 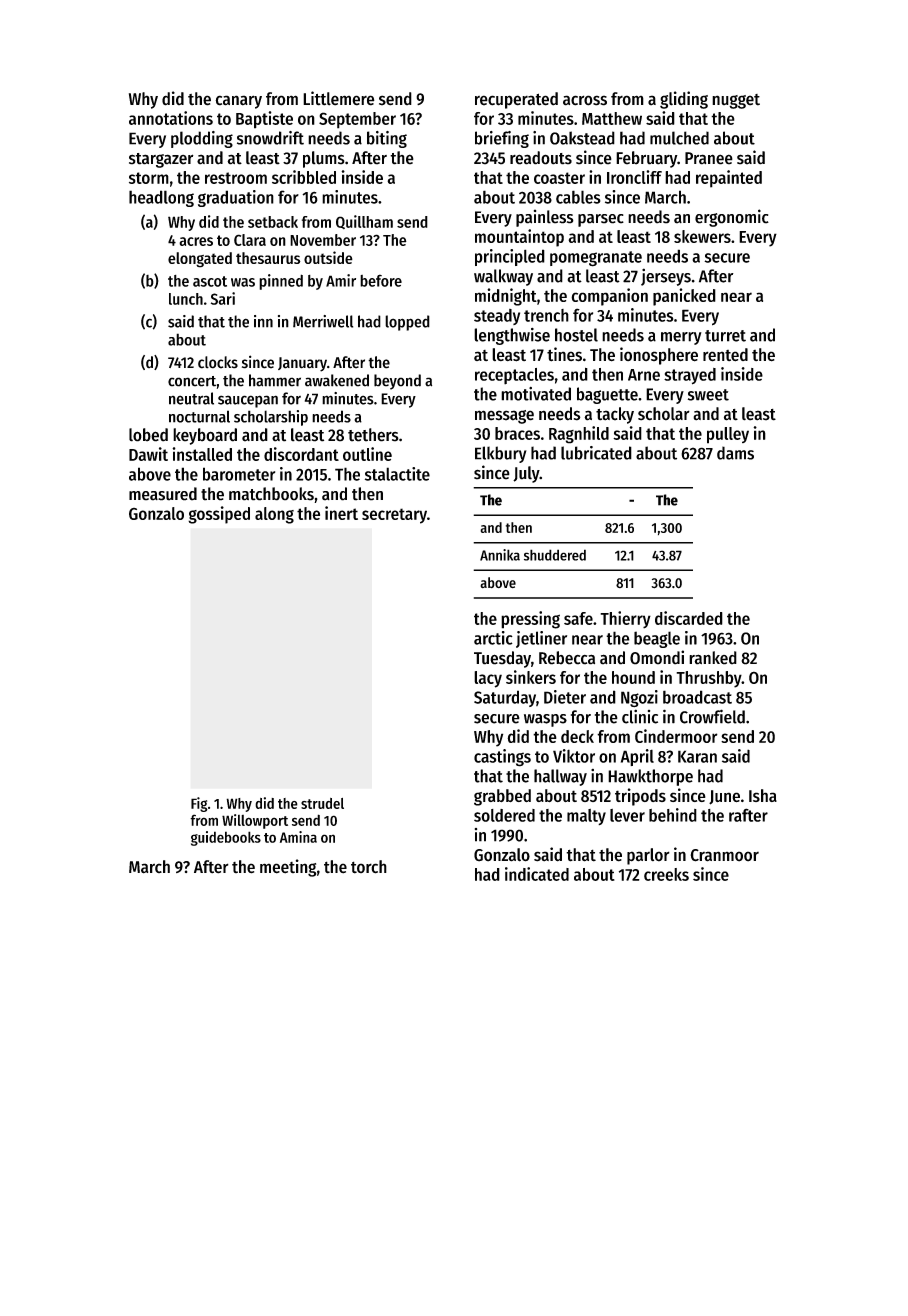 I want to click on painless, so click(x=545, y=218).
